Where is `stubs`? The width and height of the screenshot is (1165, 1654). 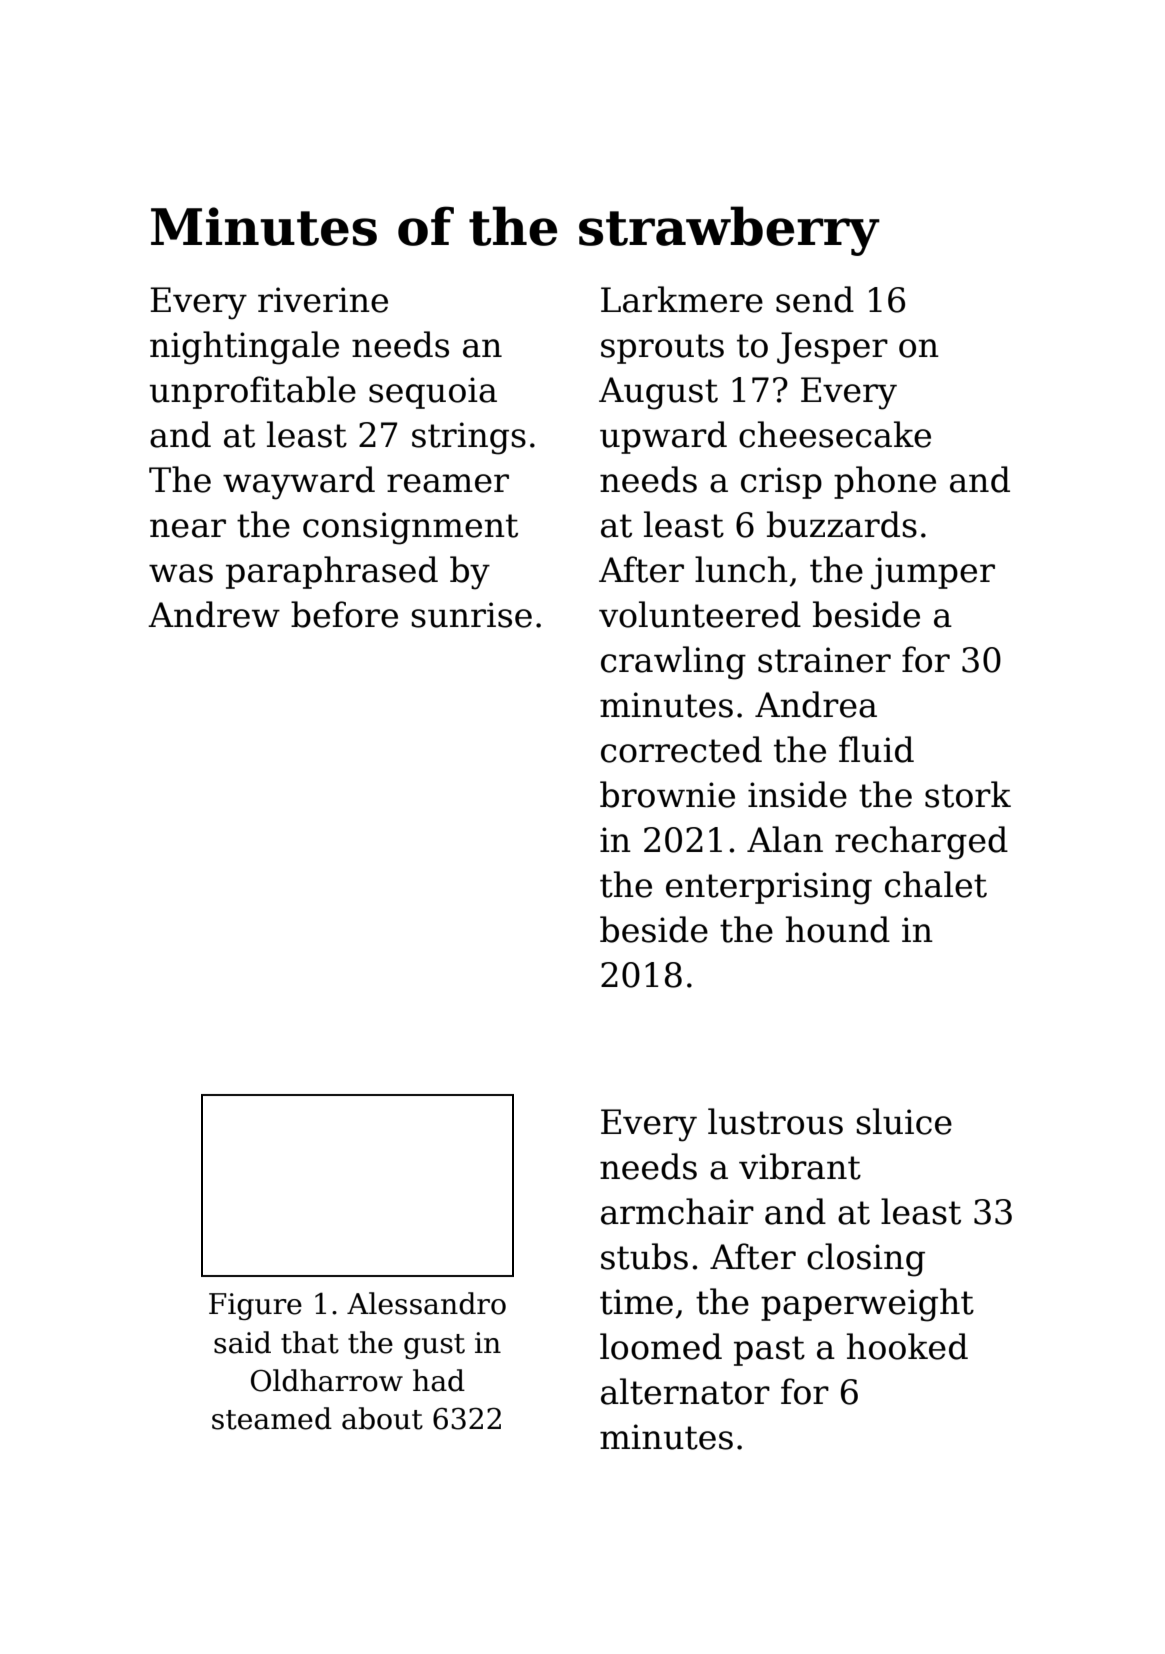
stubs is located at coordinates (644, 1256).
